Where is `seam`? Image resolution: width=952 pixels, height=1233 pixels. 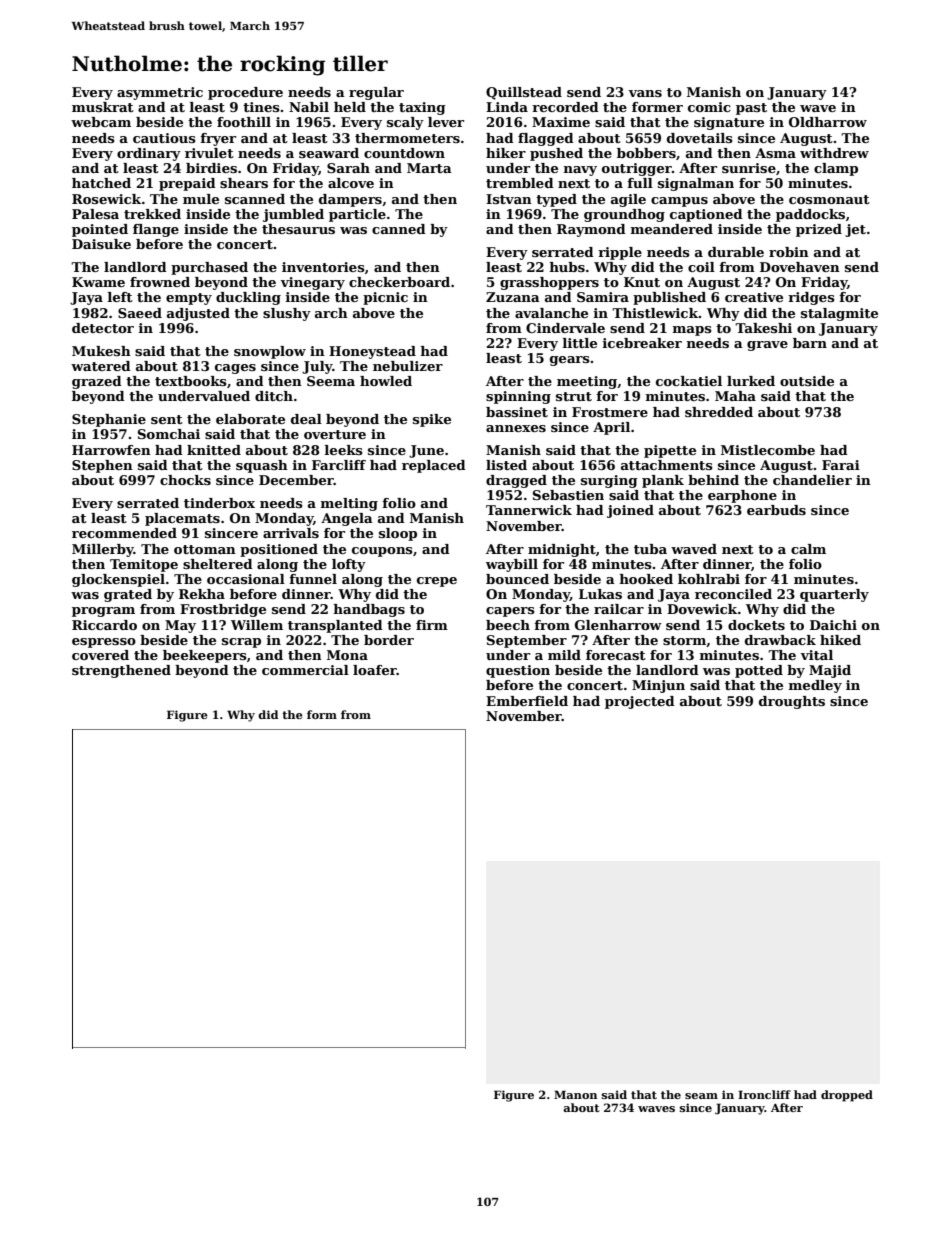
seam is located at coordinates (701, 1096).
